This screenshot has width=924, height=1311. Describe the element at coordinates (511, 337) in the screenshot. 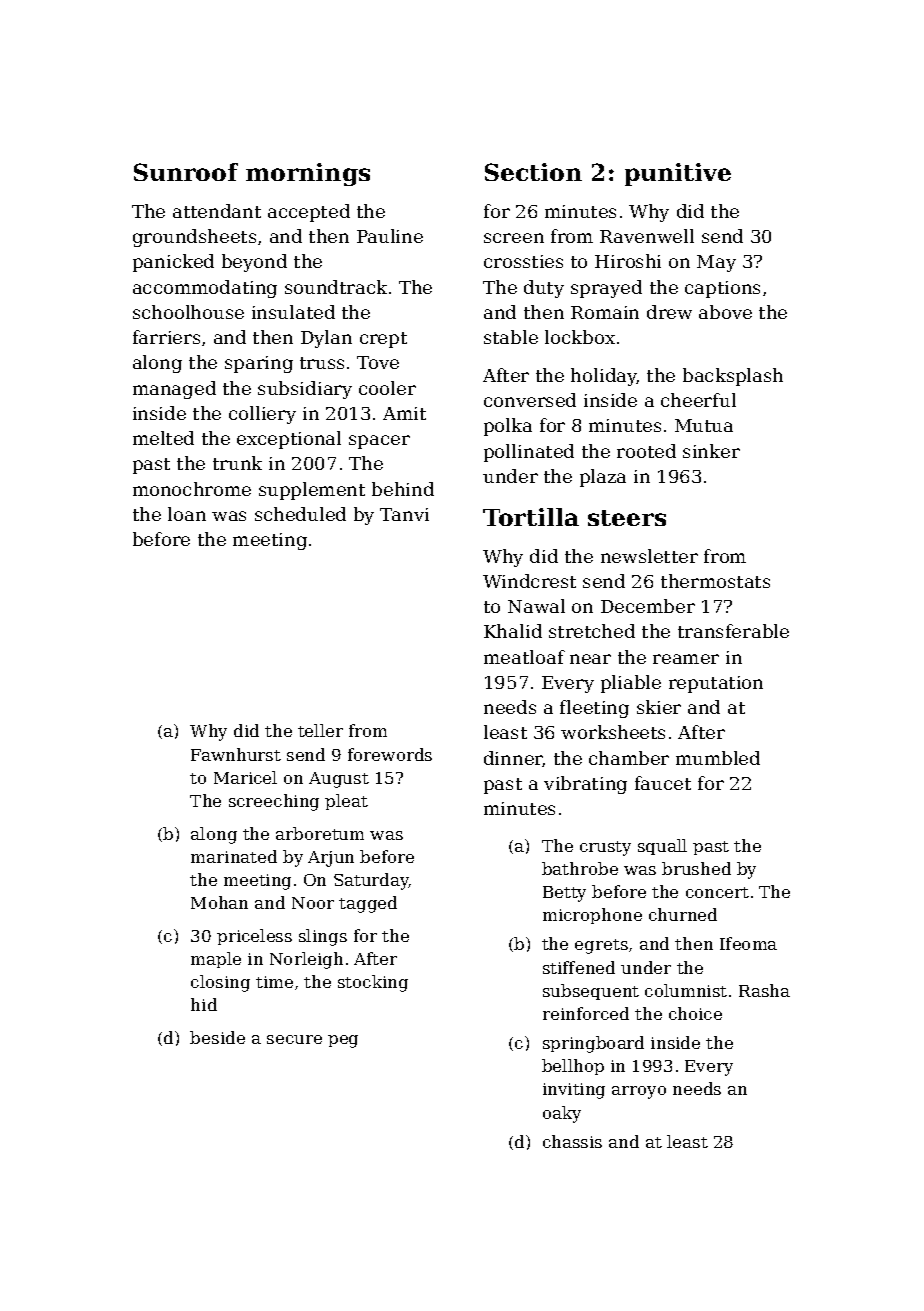

I see `stable` at that location.
